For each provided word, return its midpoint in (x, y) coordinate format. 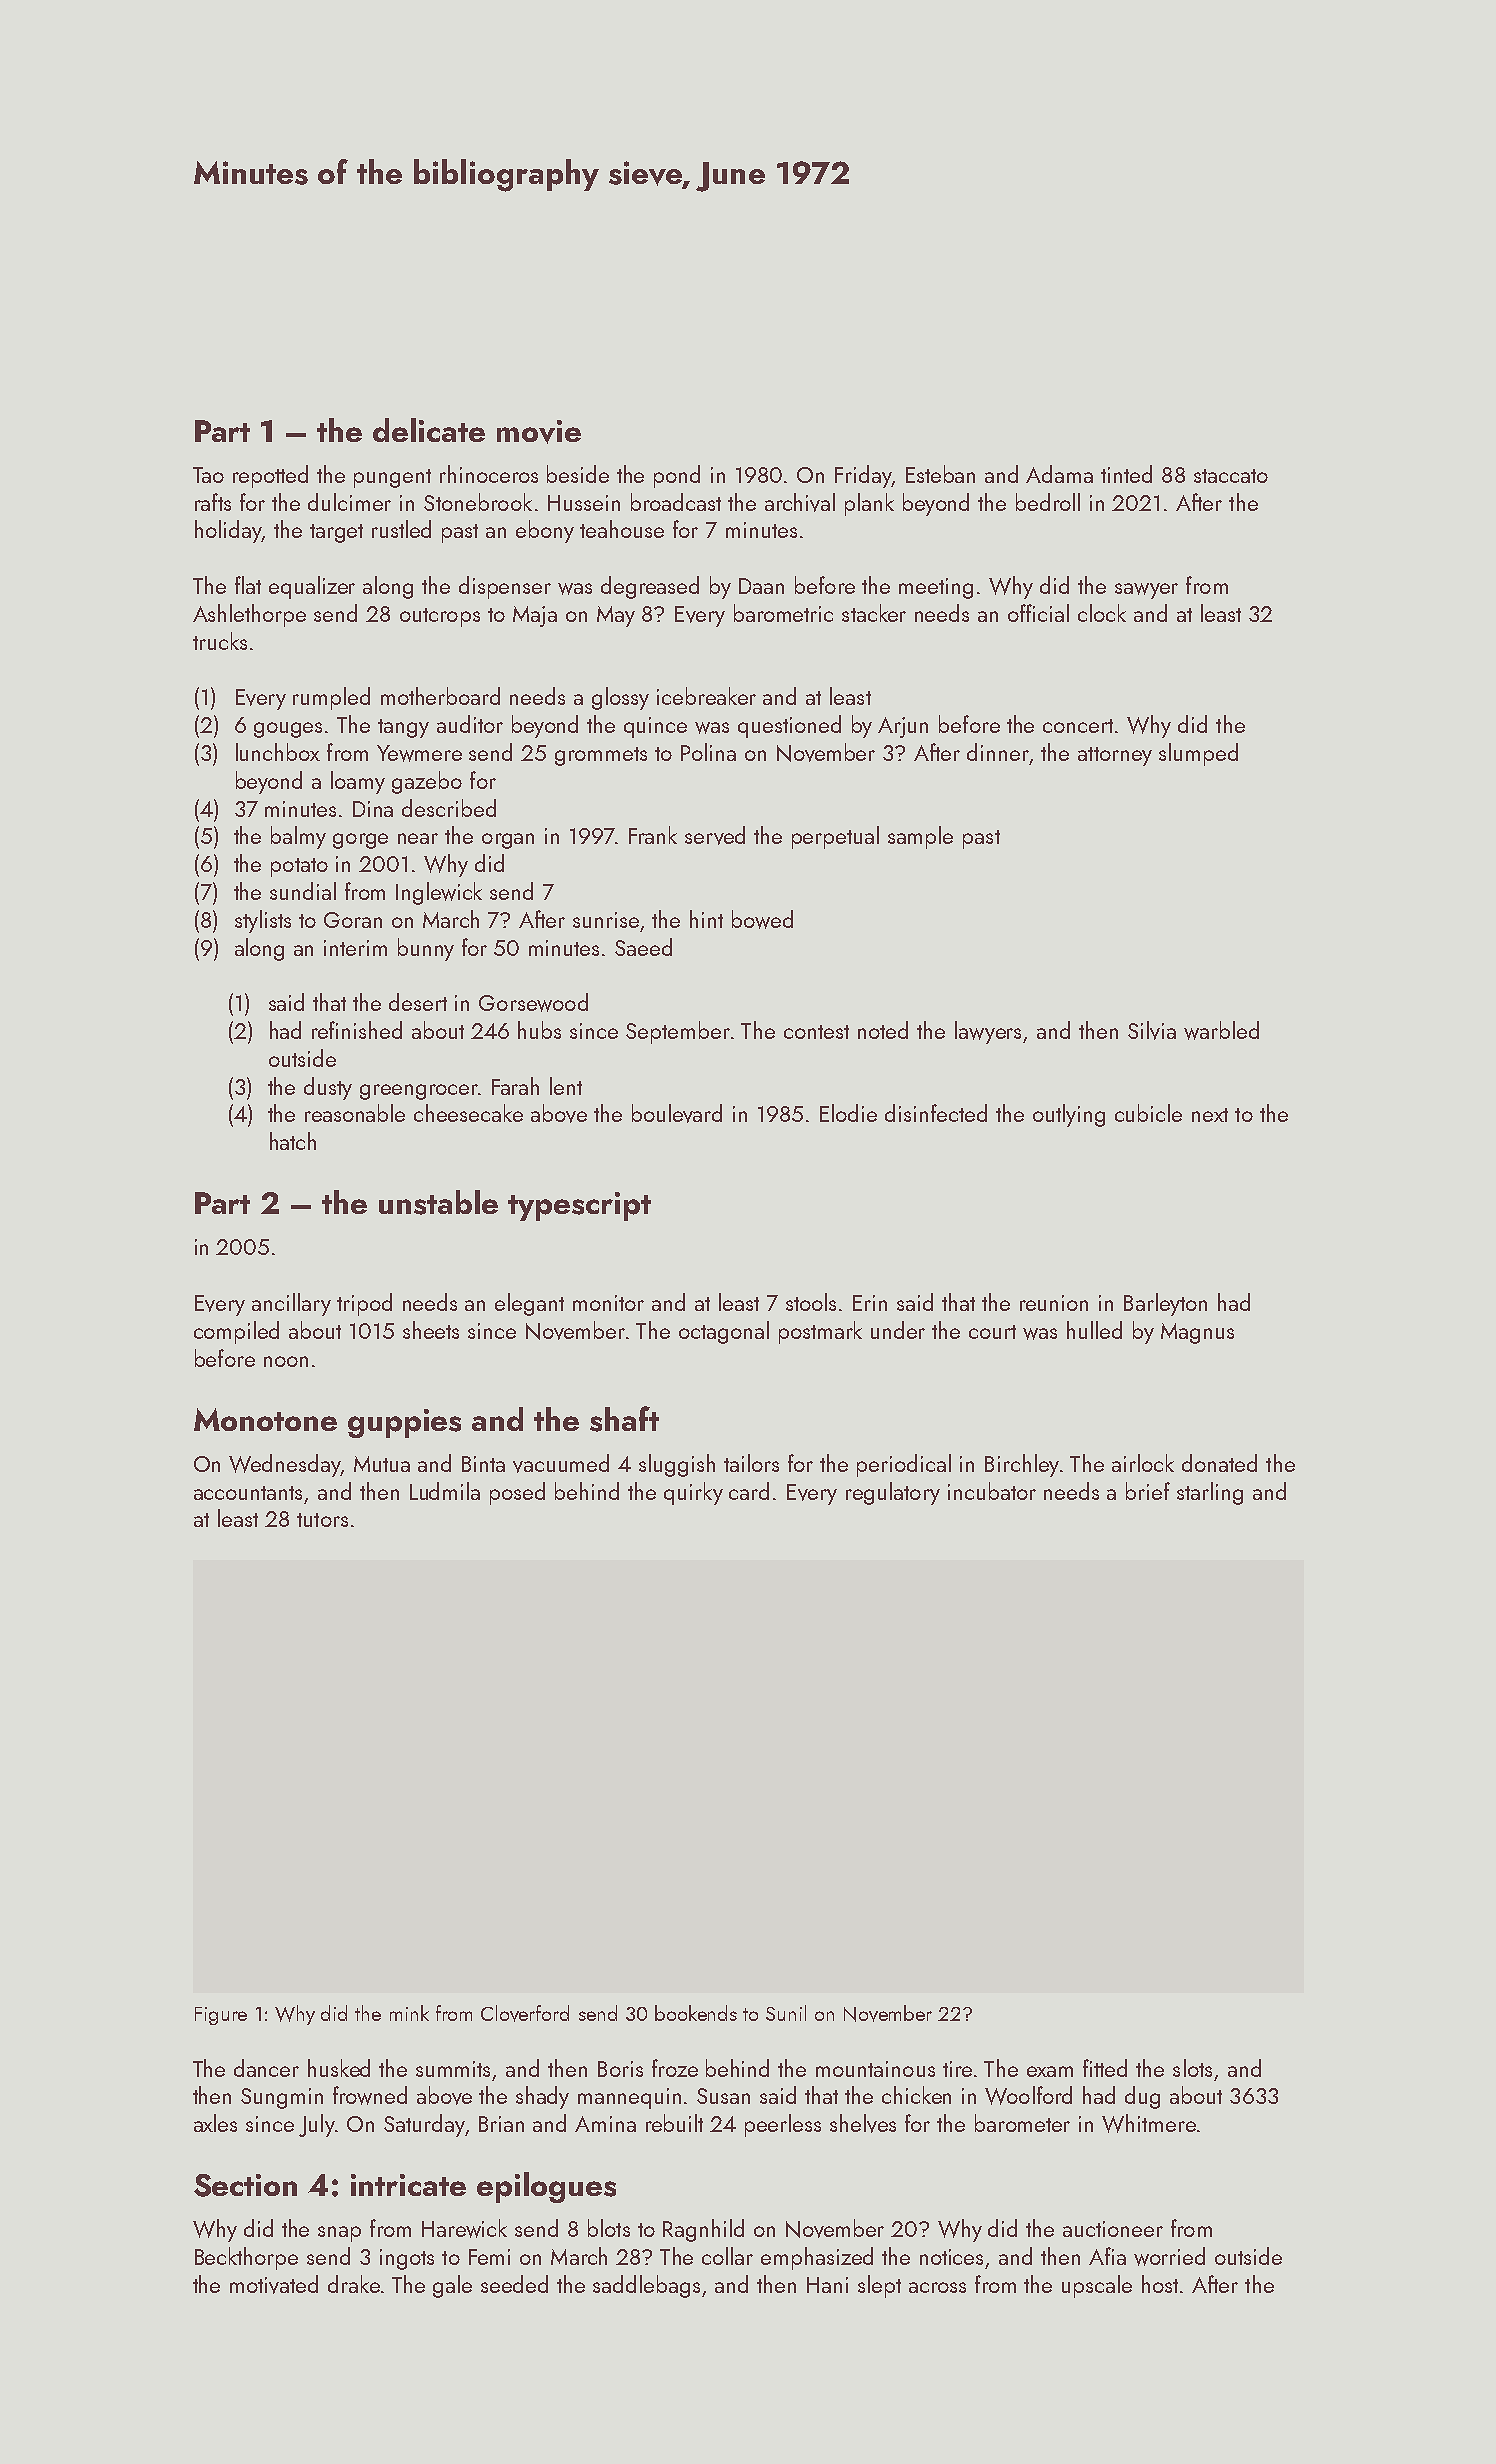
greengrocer (419, 1092)
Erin (870, 1303)
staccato (1231, 476)
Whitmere (1149, 2123)
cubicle (1148, 1113)
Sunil (786, 2013)
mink (409, 2013)
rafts (213, 502)
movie (539, 432)
